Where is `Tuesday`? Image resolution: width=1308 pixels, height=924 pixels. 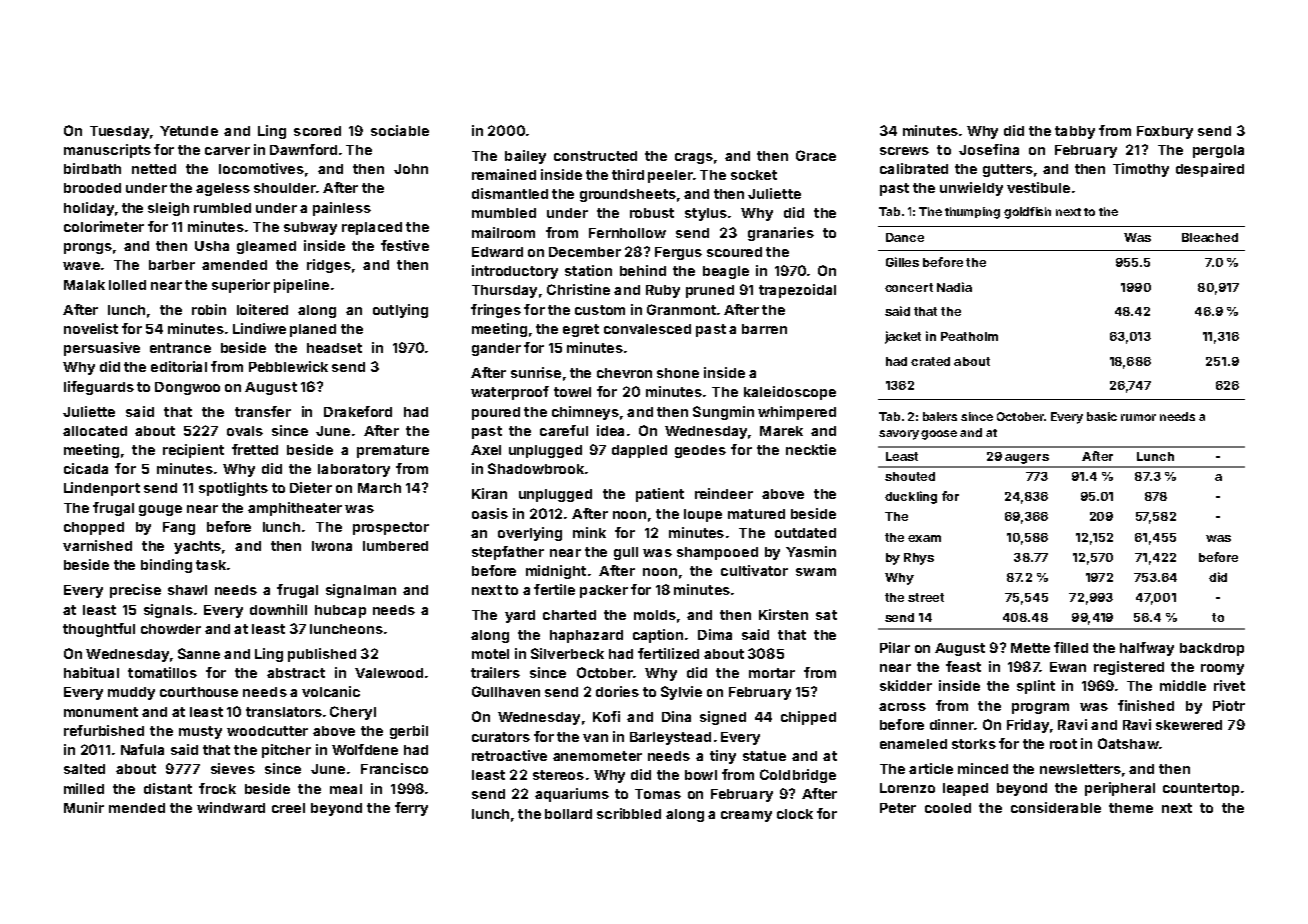
Tuesday is located at coordinates (119, 132).
